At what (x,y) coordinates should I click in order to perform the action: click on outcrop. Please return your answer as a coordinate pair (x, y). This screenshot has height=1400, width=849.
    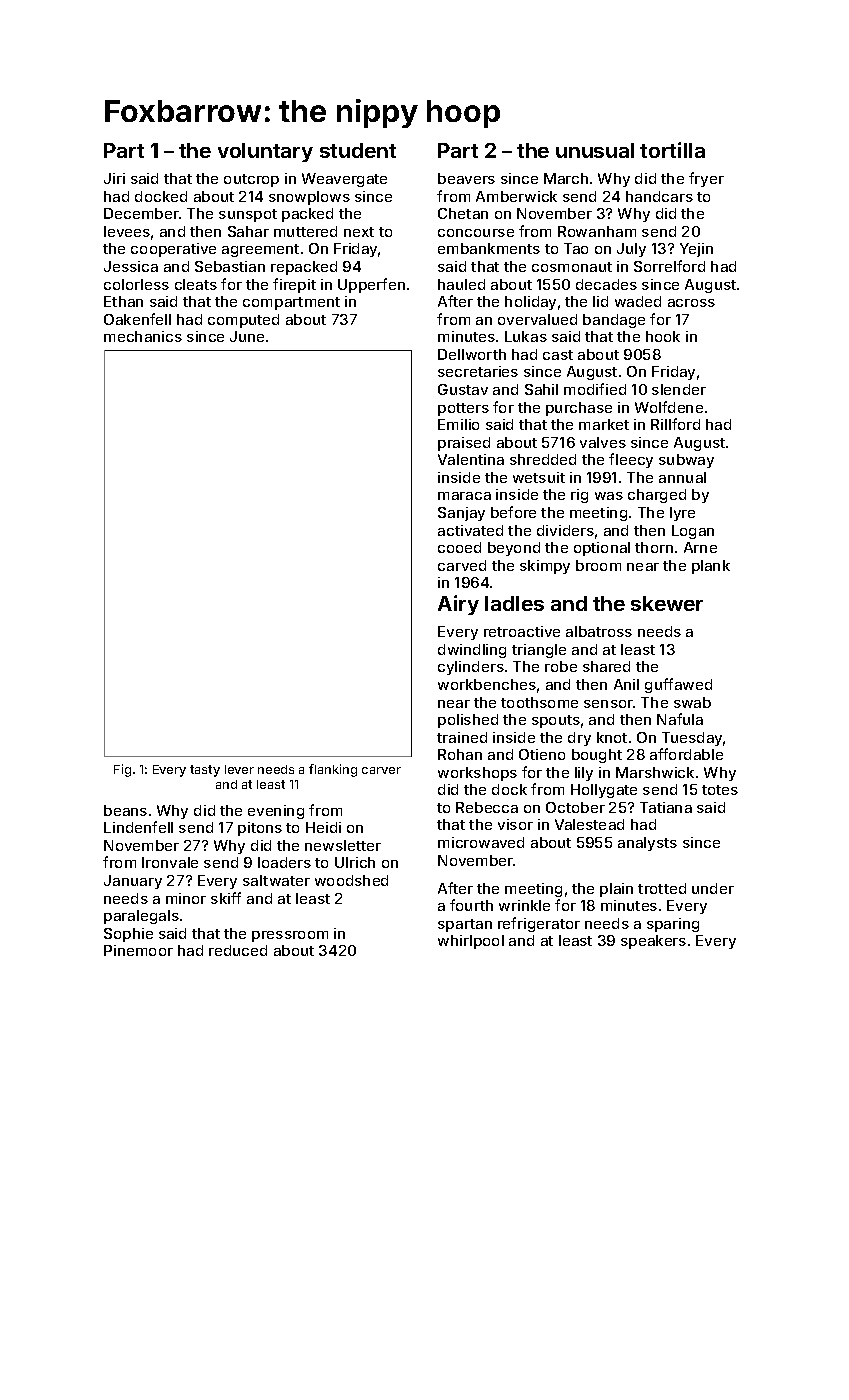
    Looking at the image, I should click on (251, 180).
